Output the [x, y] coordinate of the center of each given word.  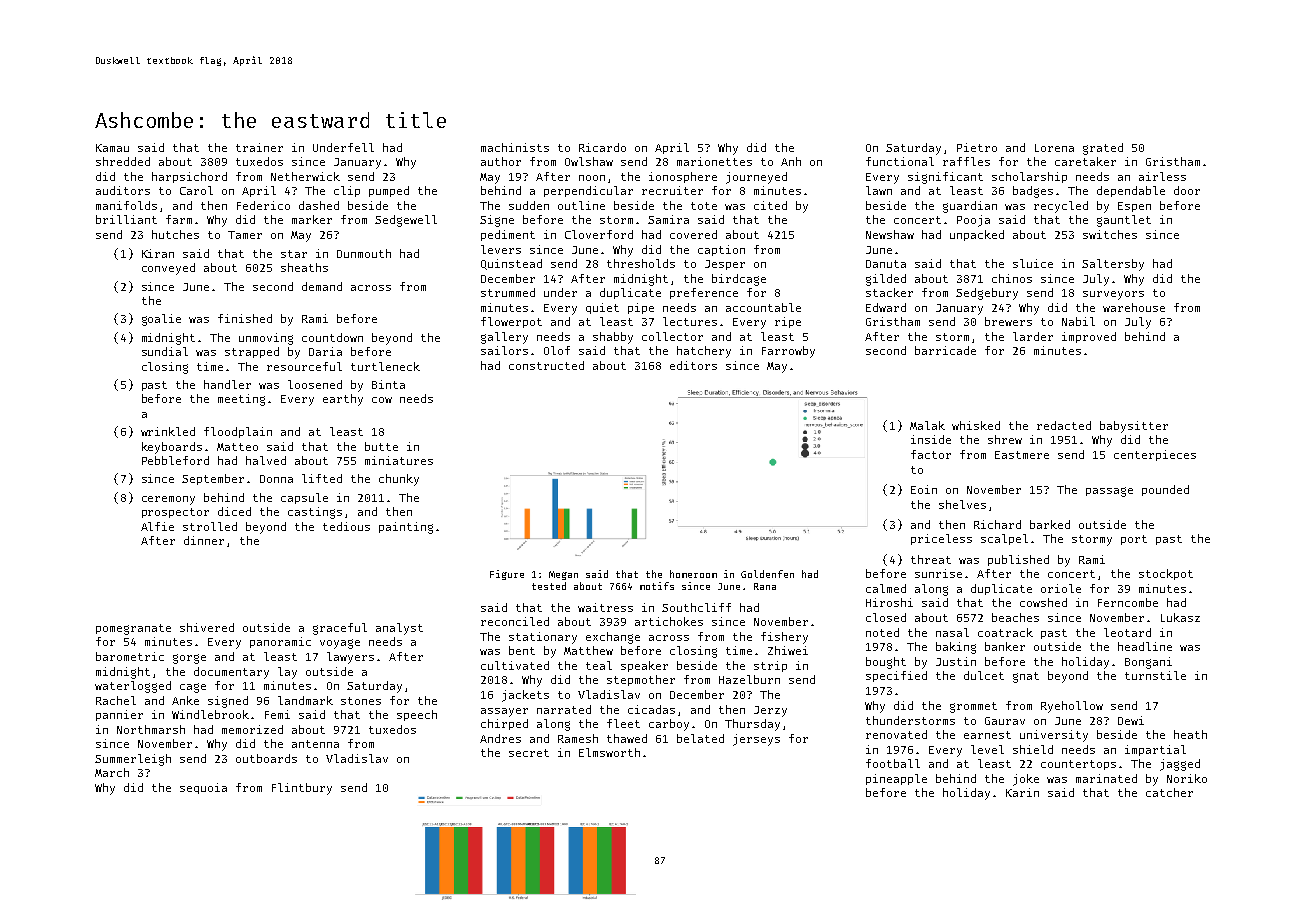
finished [245, 318]
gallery [504, 338]
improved [1089, 337]
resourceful [304, 366]
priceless [941, 539]
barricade [945, 350]
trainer [259, 147]
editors [693, 365]
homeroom [693, 574]
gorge [189, 659]
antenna [315, 744]
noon [592, 178]
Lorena [1054, 148]
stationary [543, 638]
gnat [1026, 677]
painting [406, 528]
